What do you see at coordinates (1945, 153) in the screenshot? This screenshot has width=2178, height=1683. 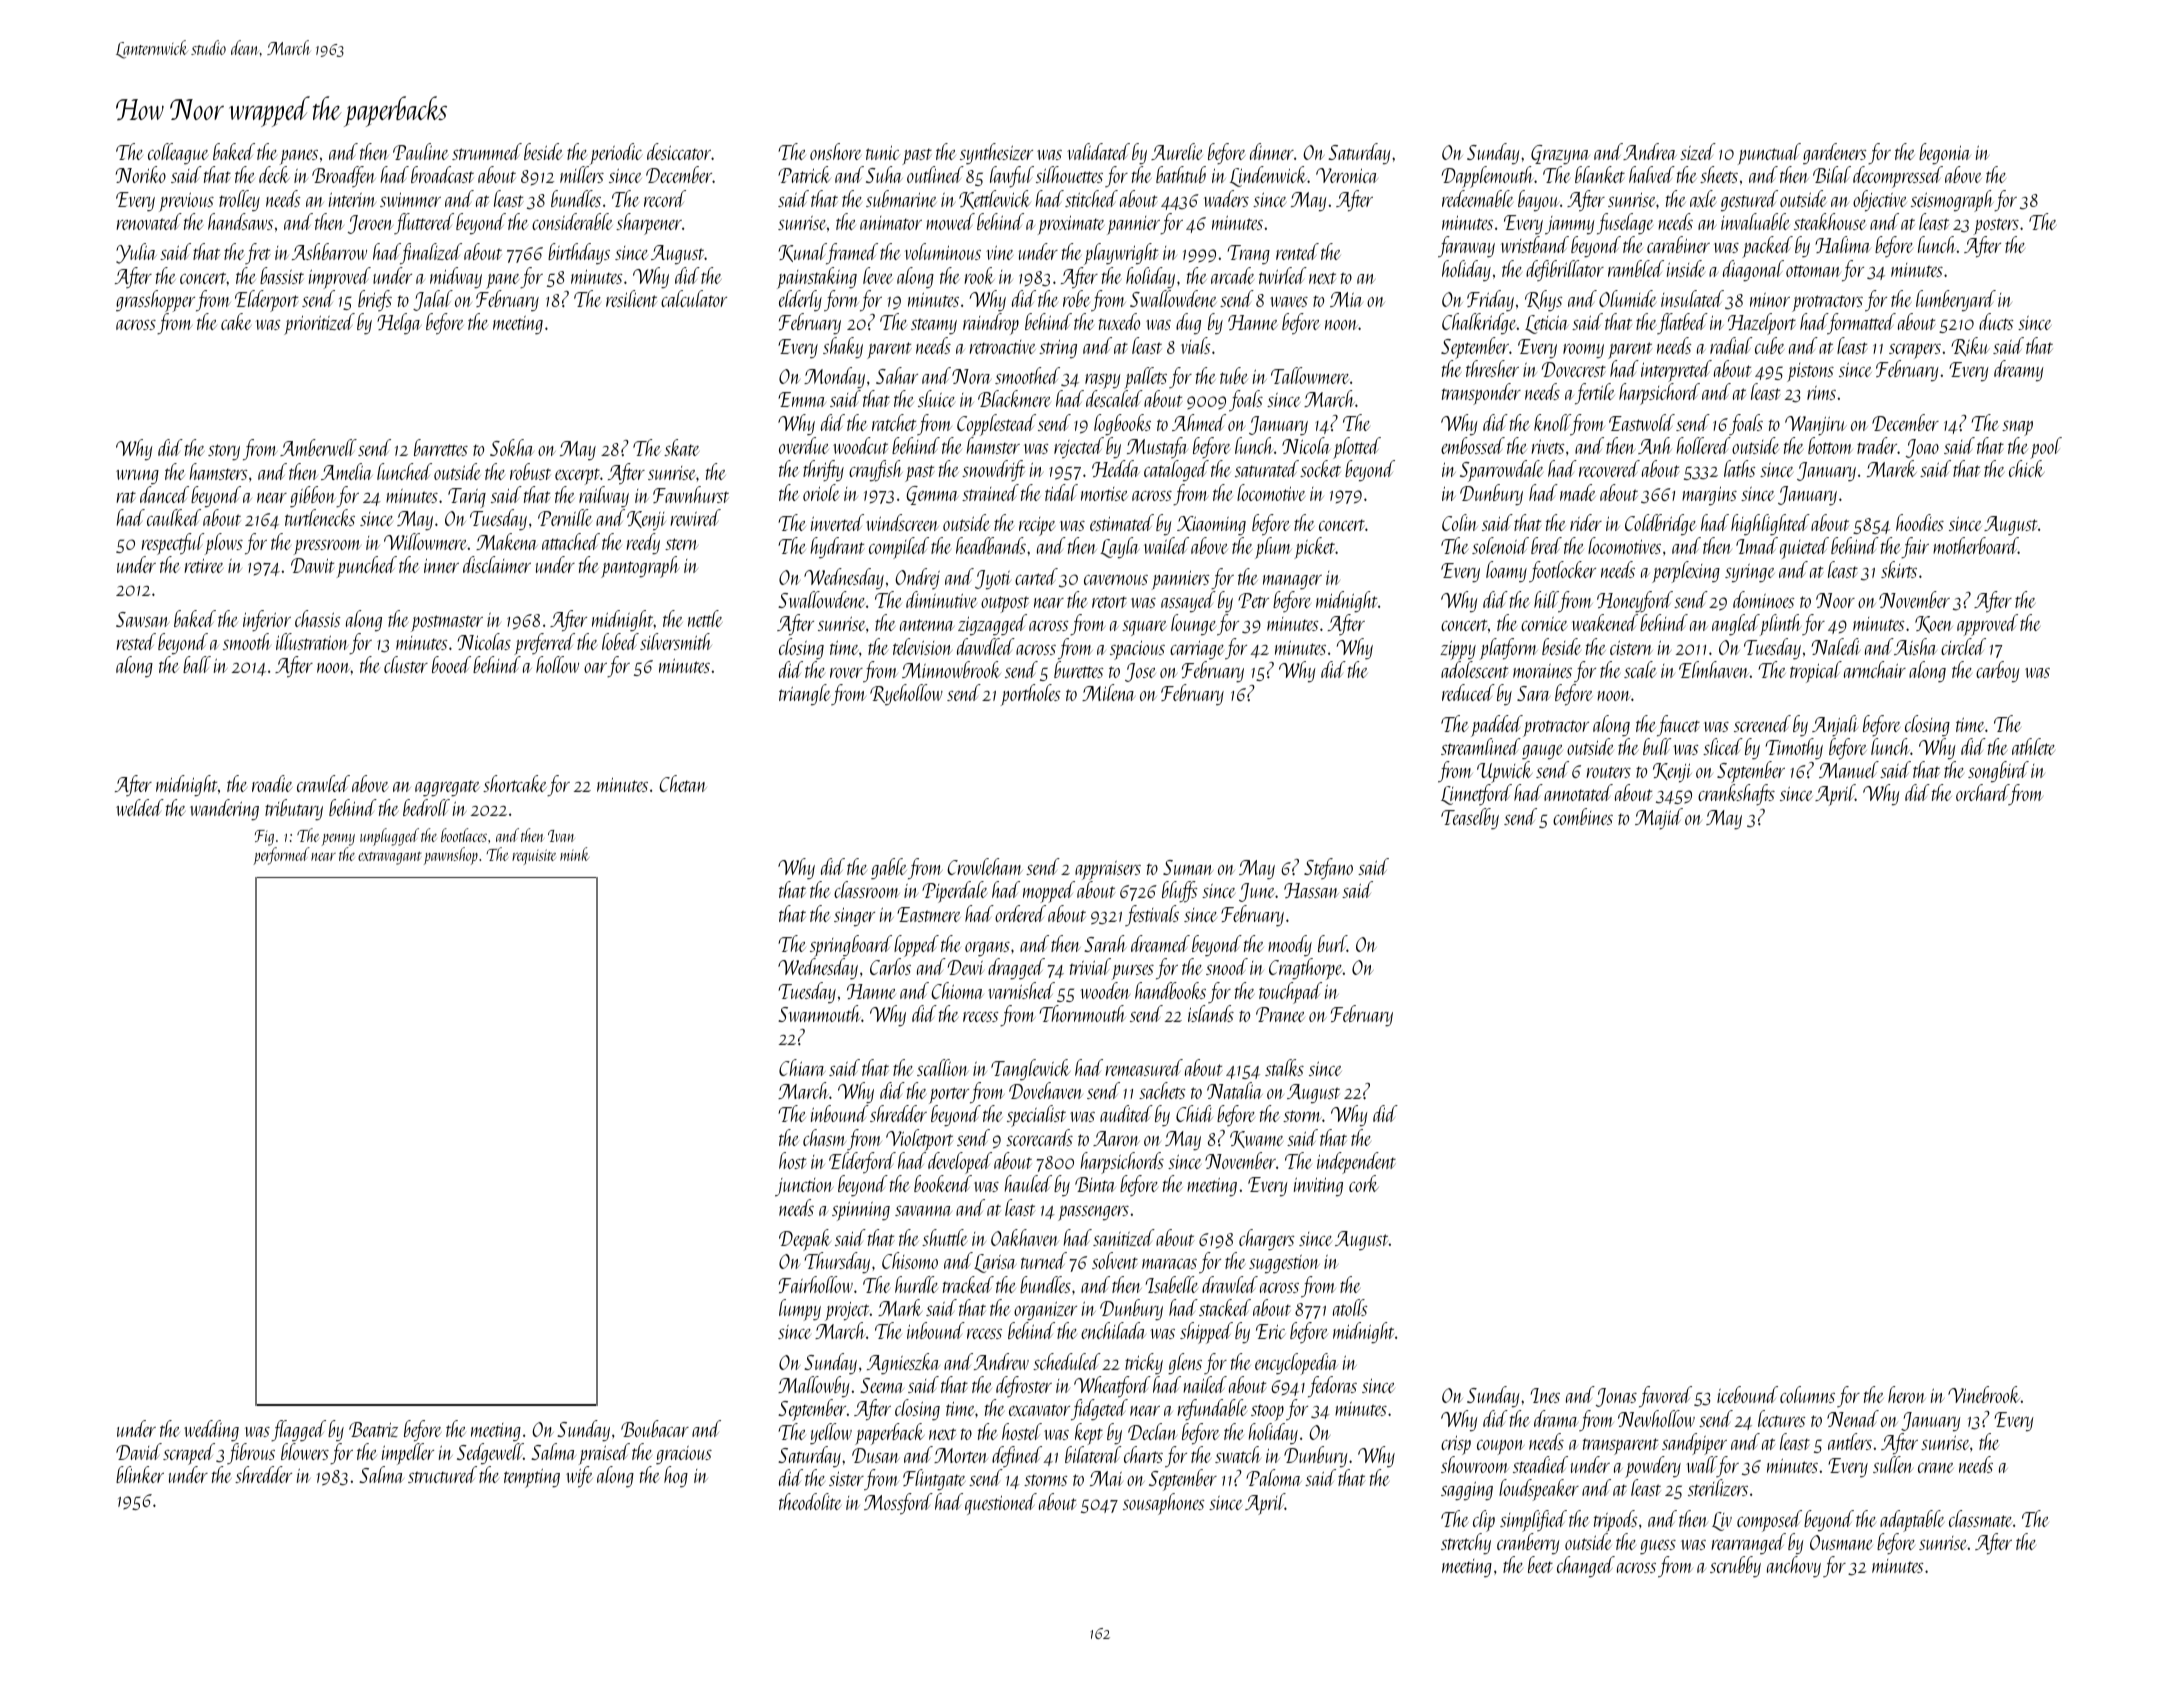 I see `begonia` at bounding box center [1945, 153].
